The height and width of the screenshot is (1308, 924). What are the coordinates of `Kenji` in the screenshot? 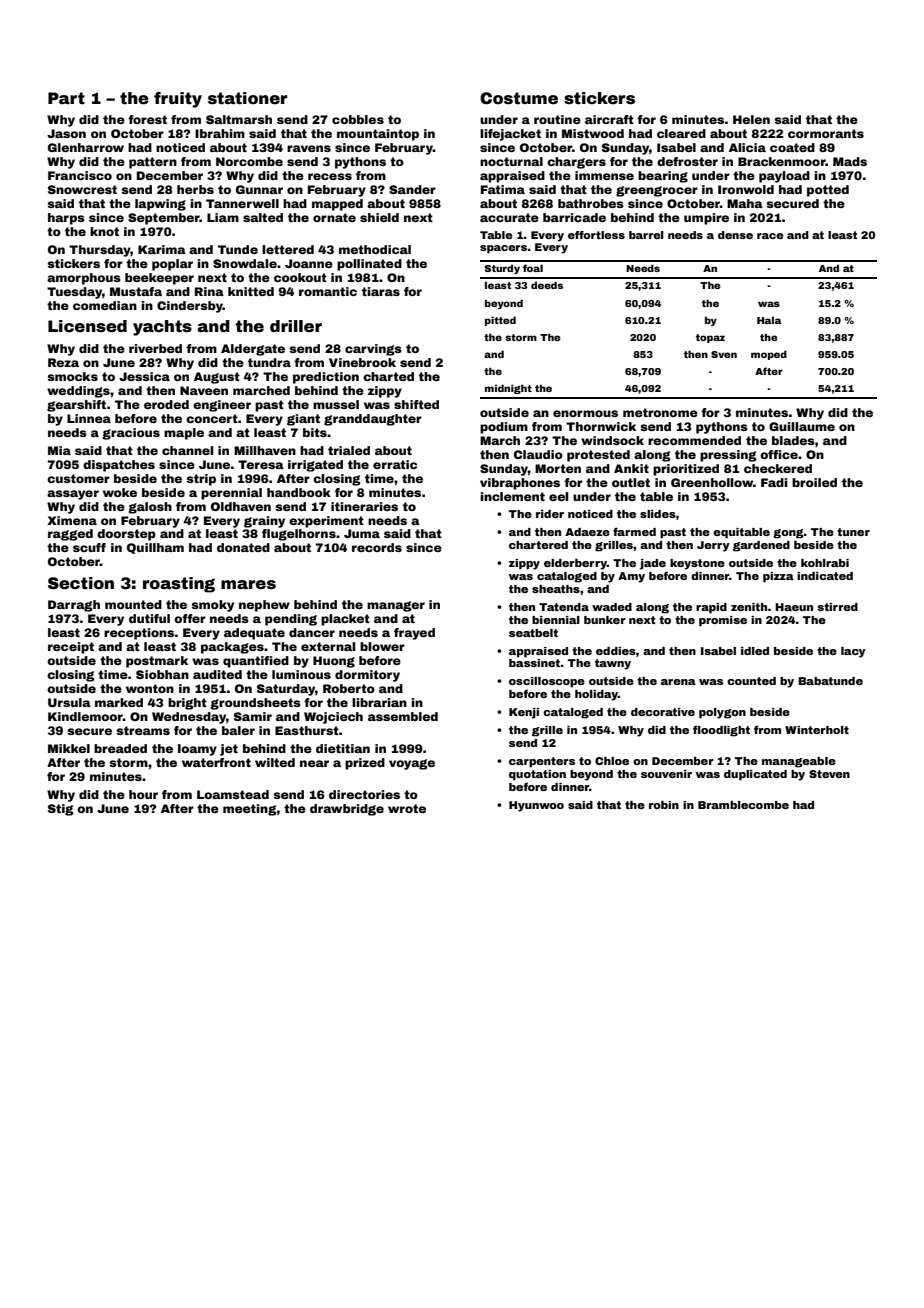 It's located at (524, 713).
